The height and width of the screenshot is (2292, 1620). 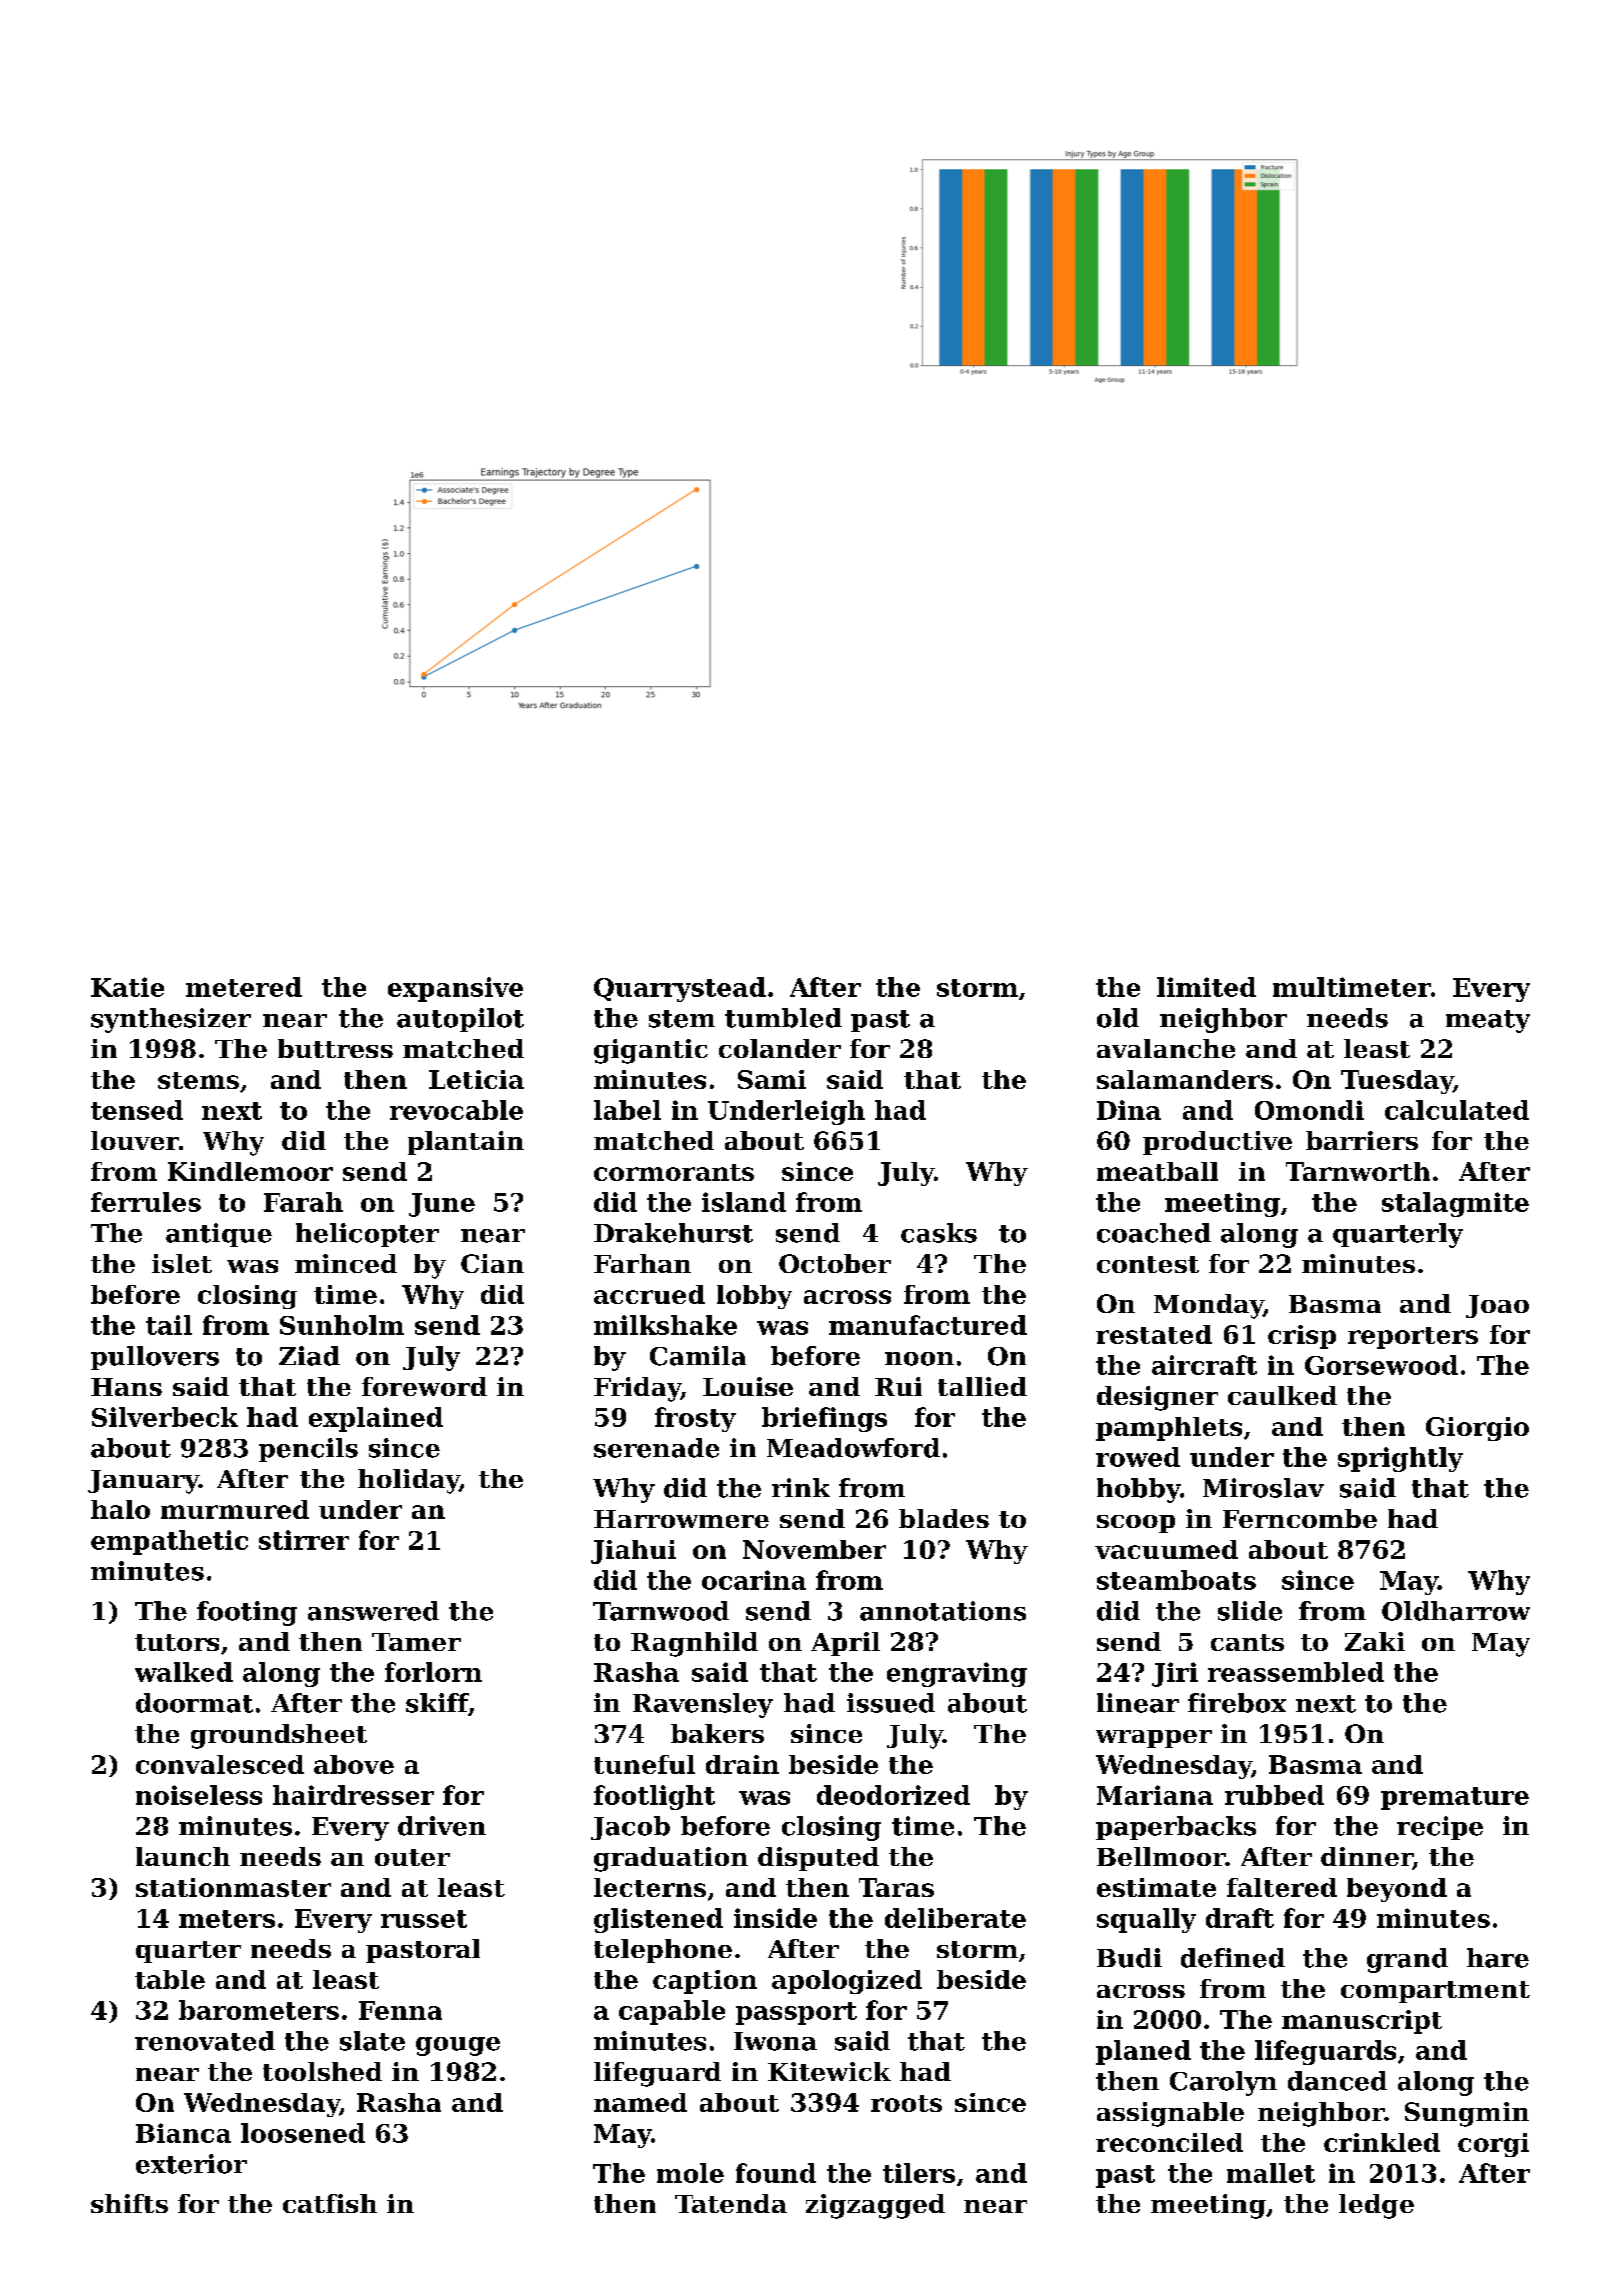 What do you see at coordinates (772, 1079) in the screenshot?
I see `Sami` at bounding box center [772, 1079].
